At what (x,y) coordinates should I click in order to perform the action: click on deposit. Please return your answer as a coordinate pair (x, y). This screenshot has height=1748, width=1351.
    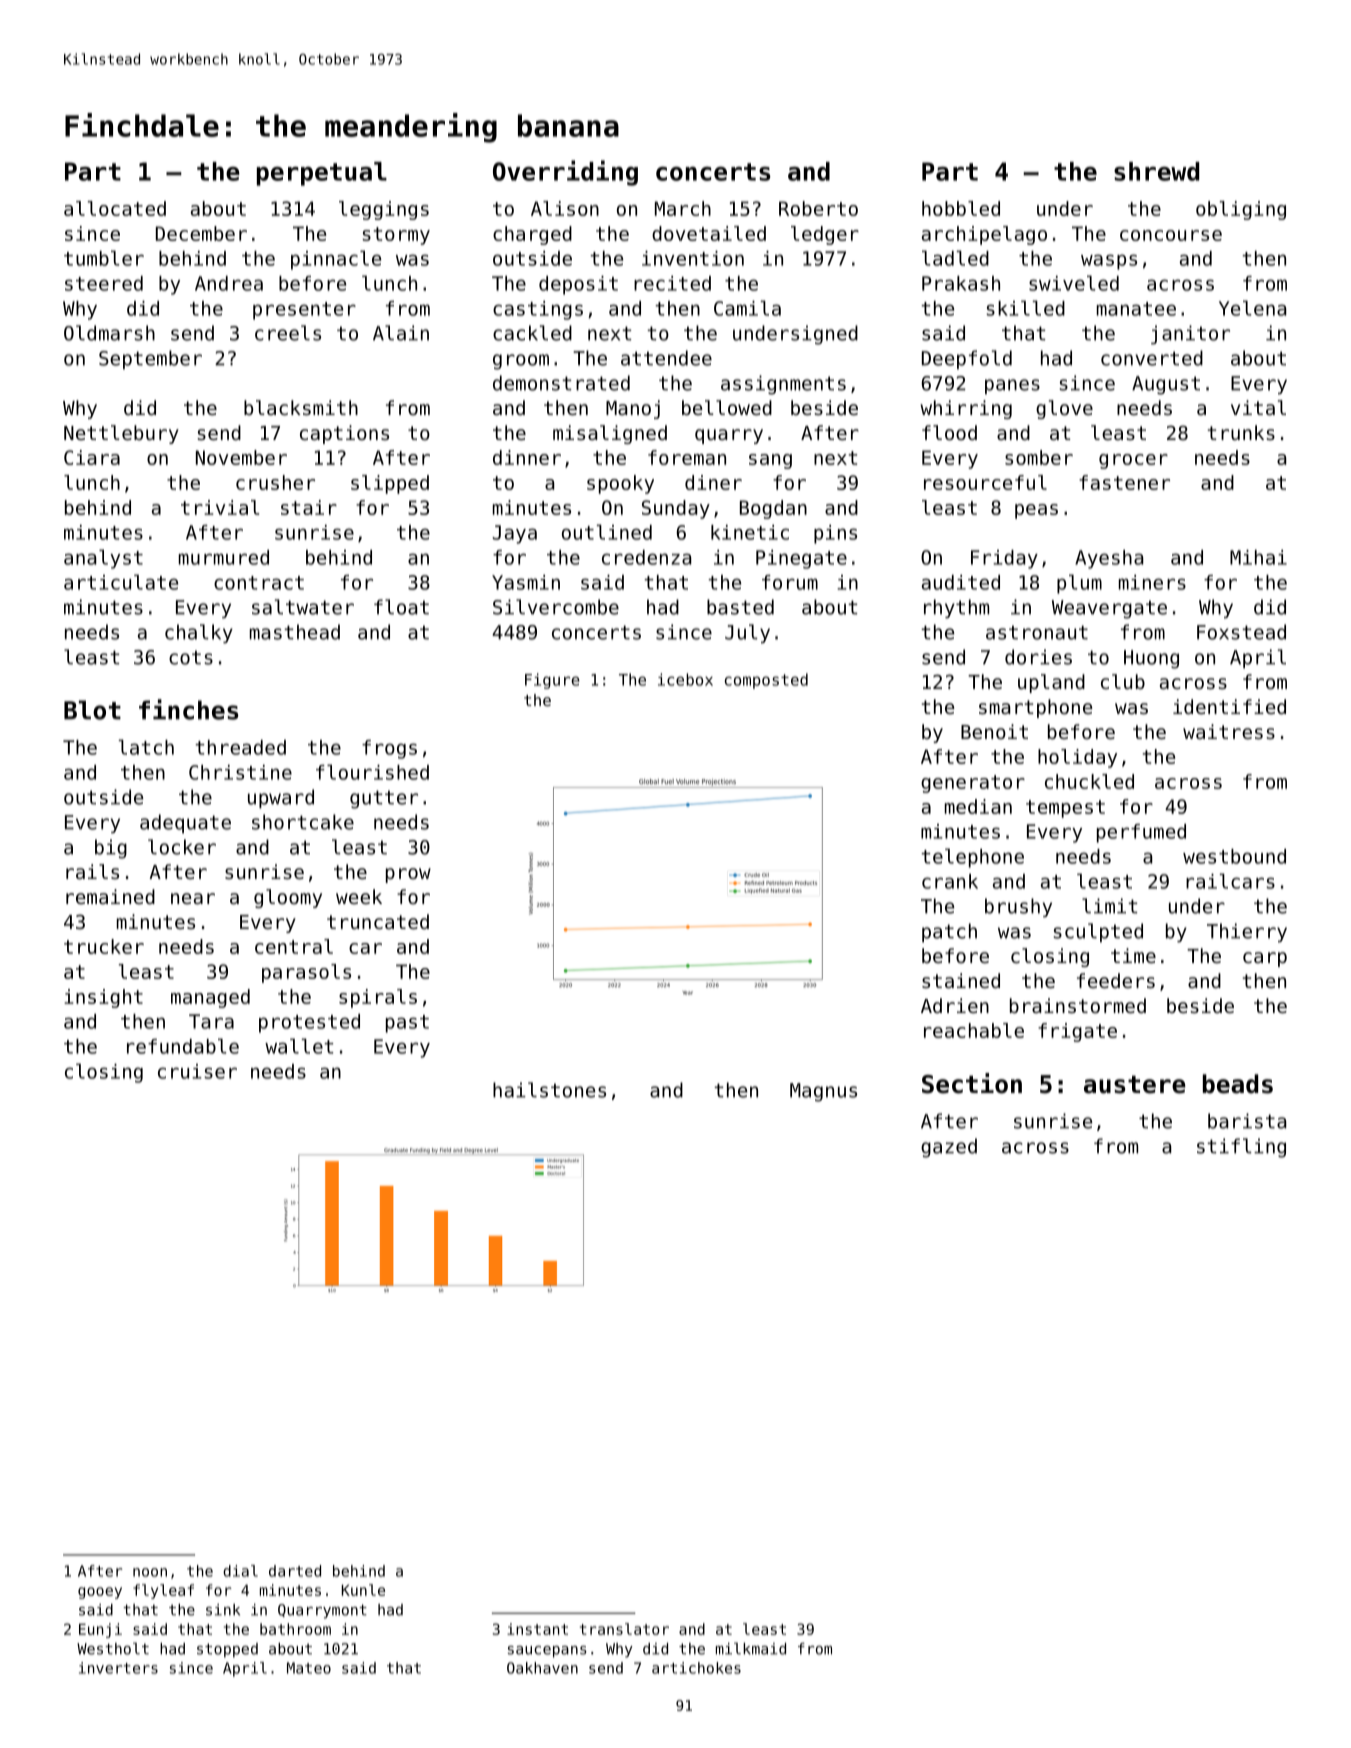
    Looking at the image, I should click on (578, 285).
